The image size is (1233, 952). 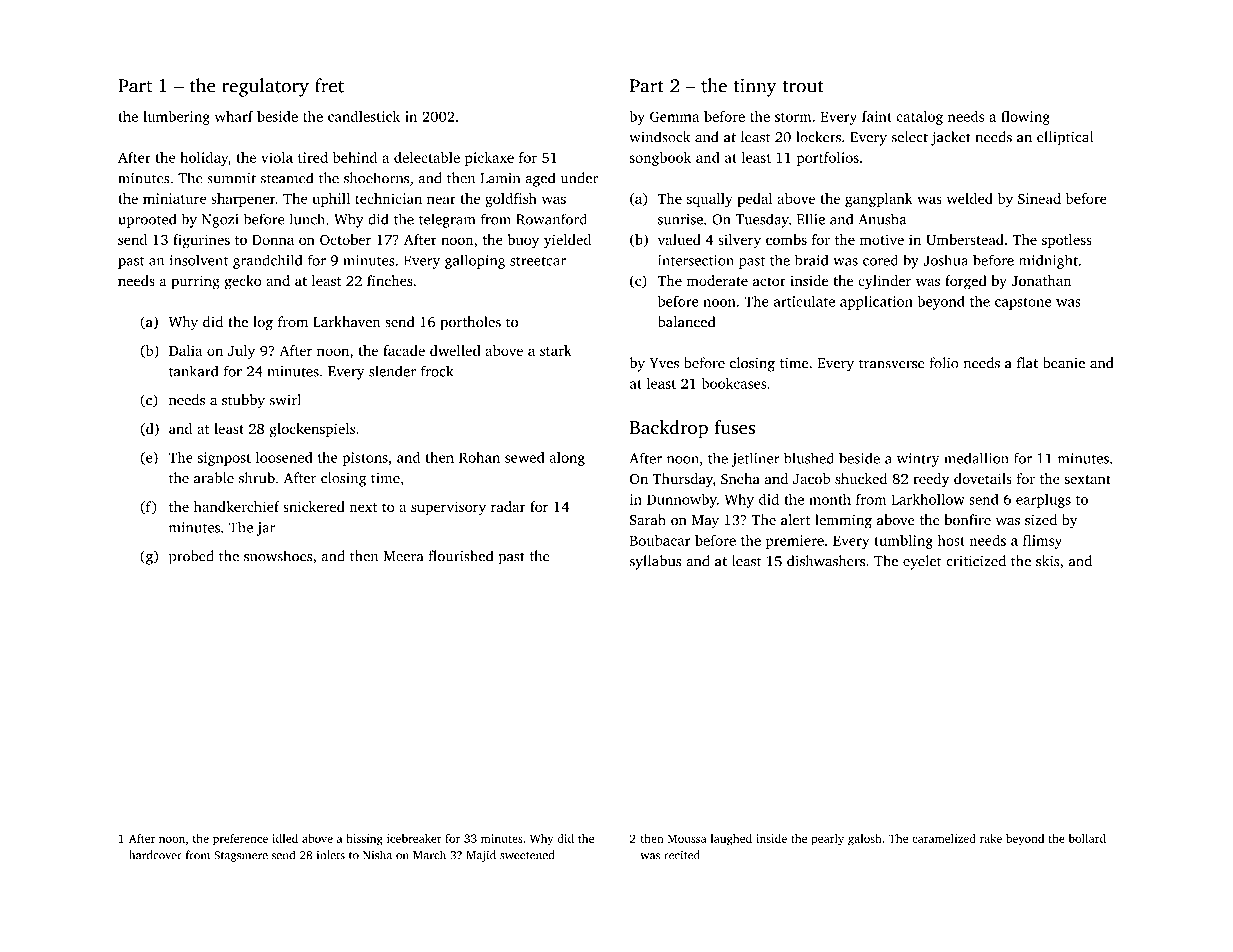 What do you see at coordinates (155, 855) in the screenshot?
I see `hardcover` at bounding box center [155, 855].
